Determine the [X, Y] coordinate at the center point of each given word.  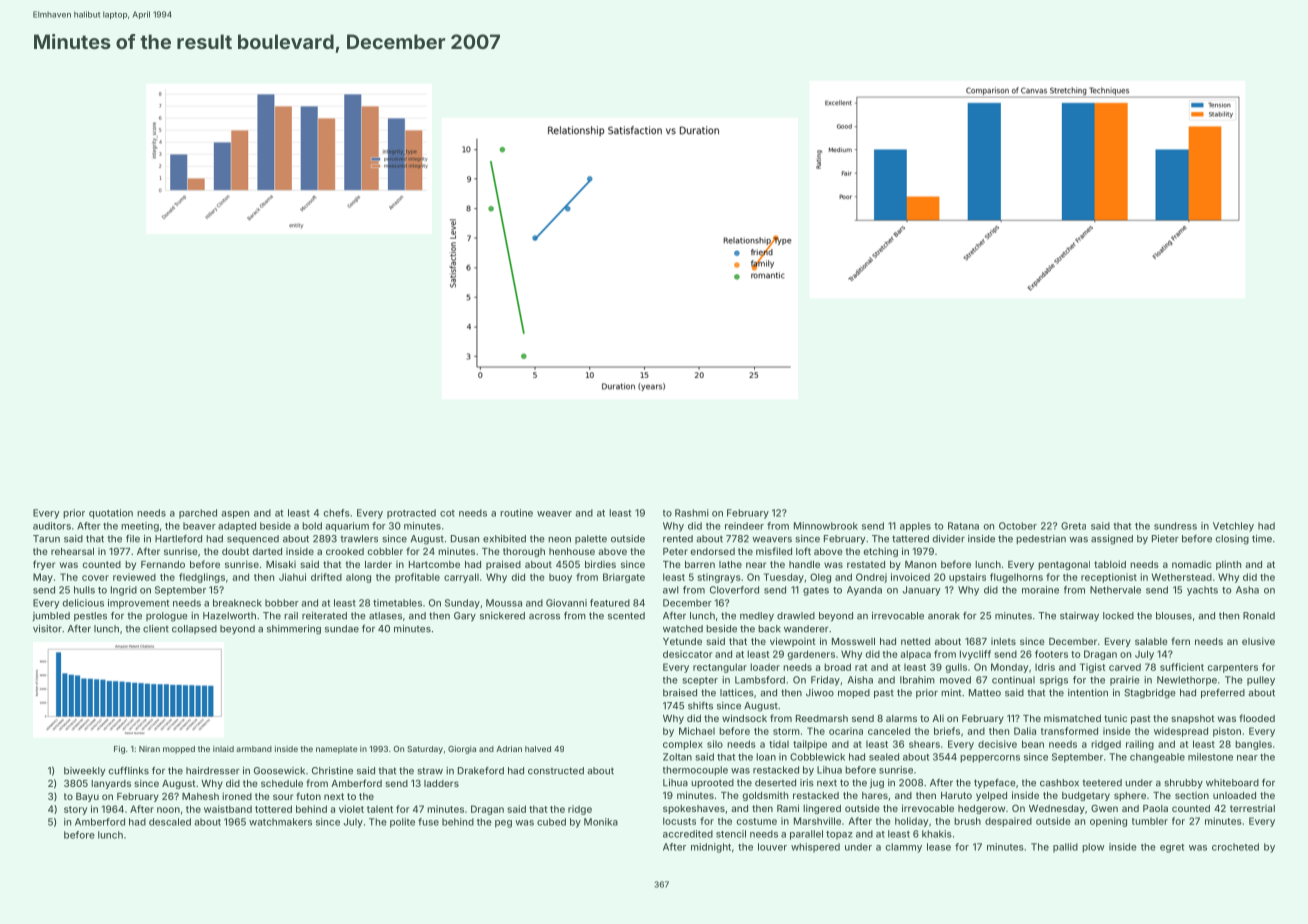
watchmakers [280, 822]
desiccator [688, 654]
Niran [149, 749]
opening [1108, 822]
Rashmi [692, 513]
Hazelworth [229, 616]
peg [503, 824]
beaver [199, 526]
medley [757, 616]
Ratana [963, 526]
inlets [1003, 641]
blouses [1174, 616]
